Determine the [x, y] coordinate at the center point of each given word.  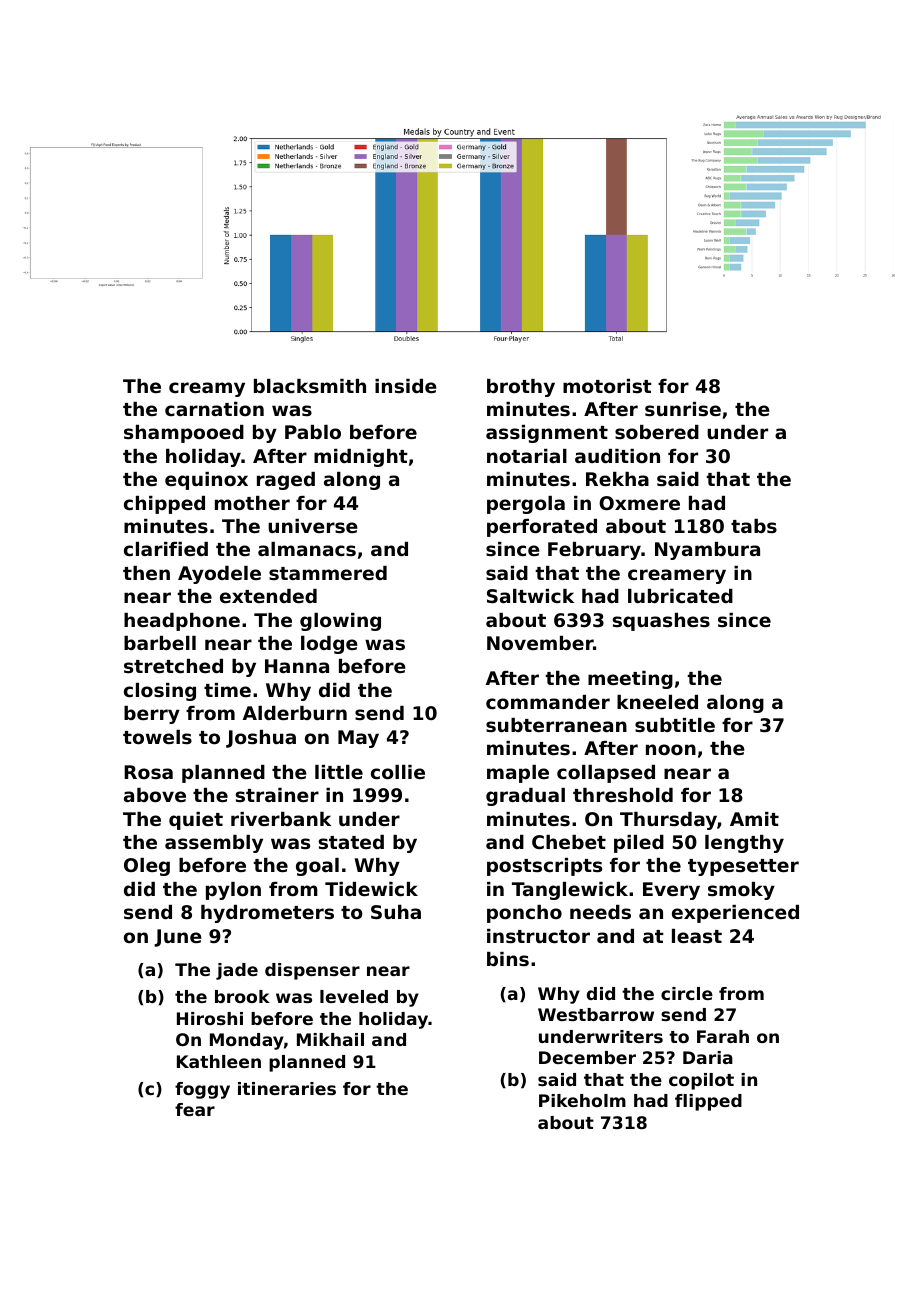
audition [617, 456]
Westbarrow [596, 1014]
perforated [542, 528]
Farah [723, 1036]
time [227, 690]
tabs [754, 526]
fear [195, 1109]
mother [252, 503]
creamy [207, 389]
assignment [547, 434]
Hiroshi [210, 1018]
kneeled [657, 702]
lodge [329, 645]
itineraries [287, 1088]
